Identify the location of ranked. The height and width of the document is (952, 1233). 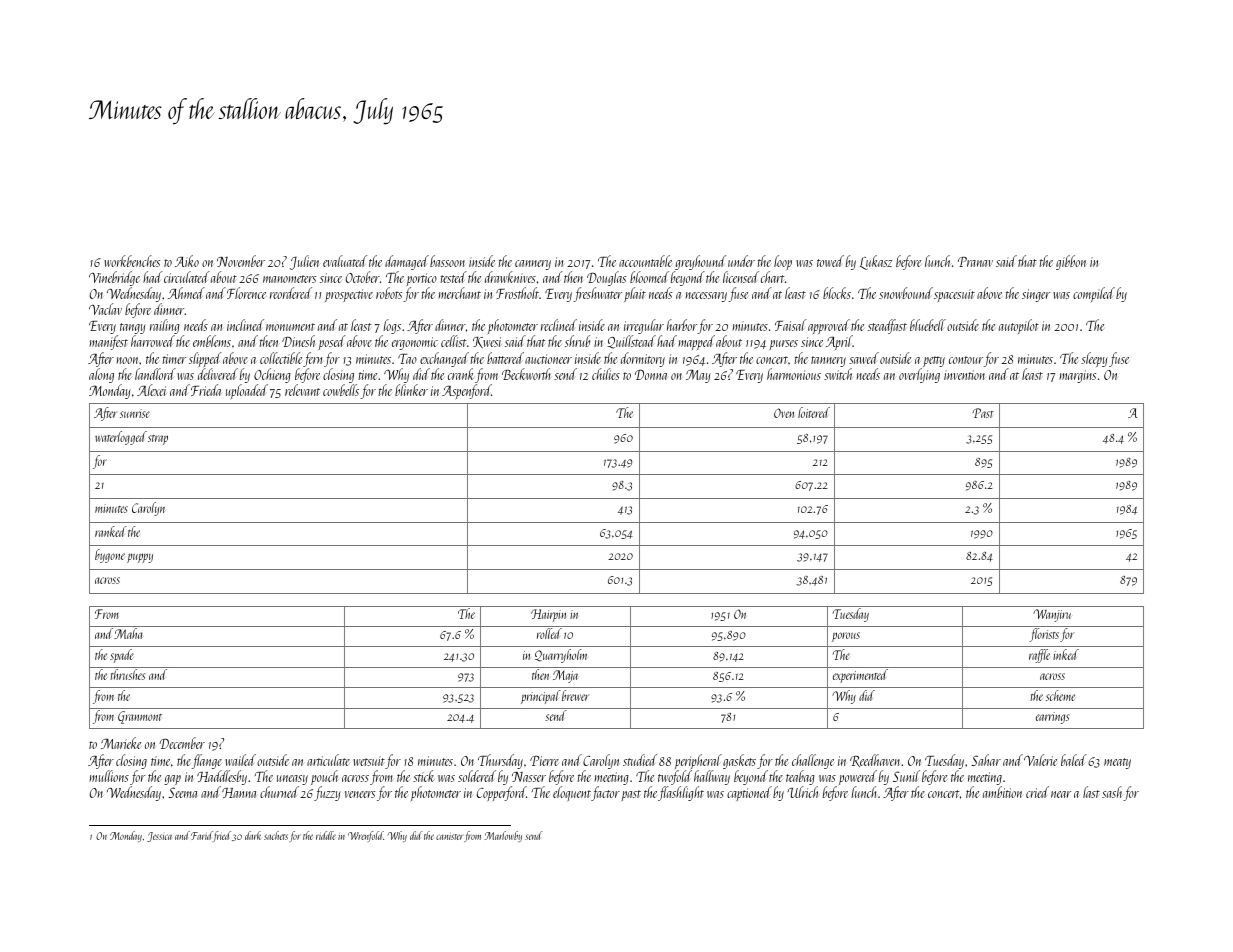
(111, 531).
